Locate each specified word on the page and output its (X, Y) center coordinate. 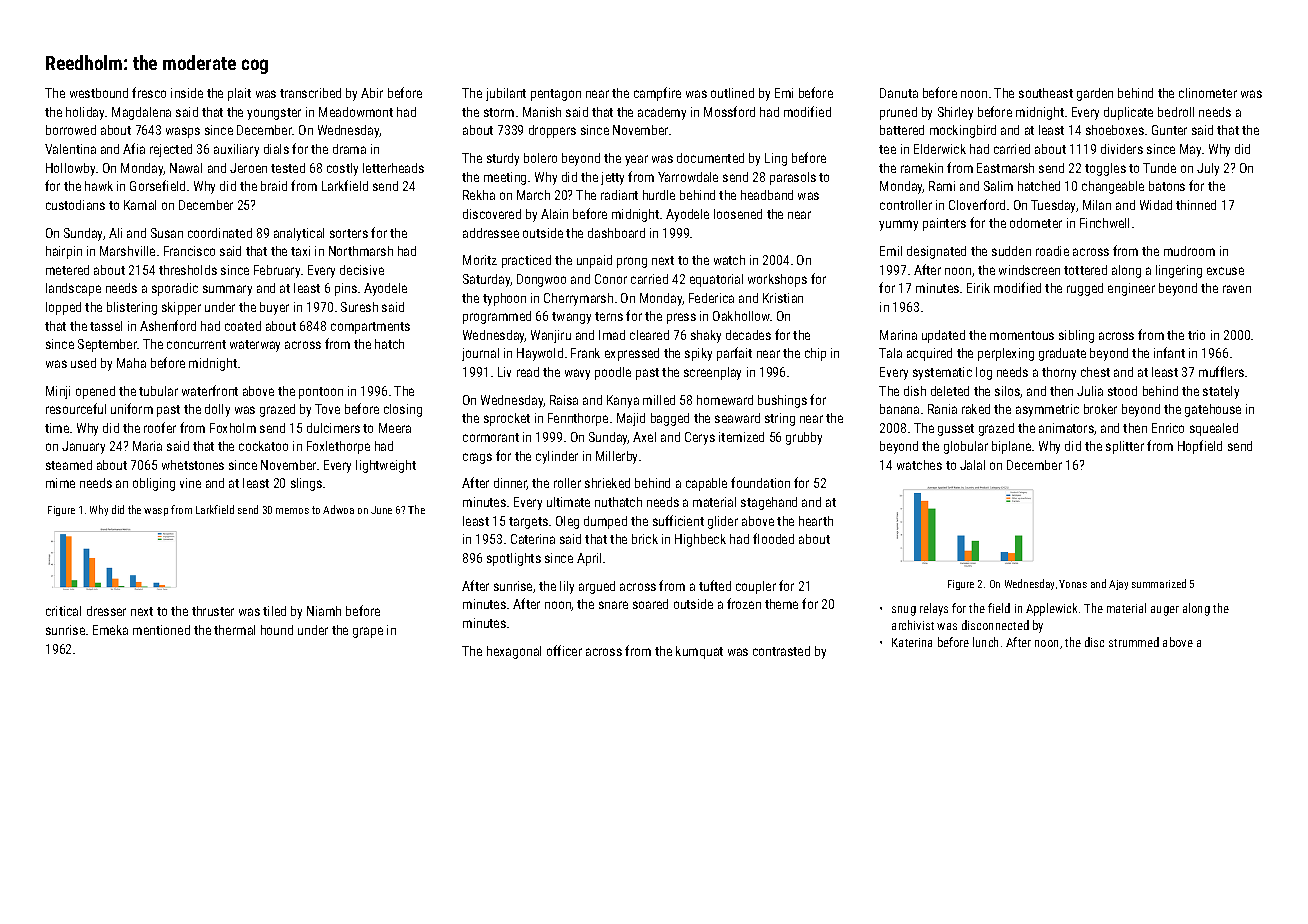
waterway (255, 346)
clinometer (1208, 93)
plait (239, 94)
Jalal (972, 465)
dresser (106, 611)
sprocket (507, 419)
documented (710, 158)
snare (613, 605)
